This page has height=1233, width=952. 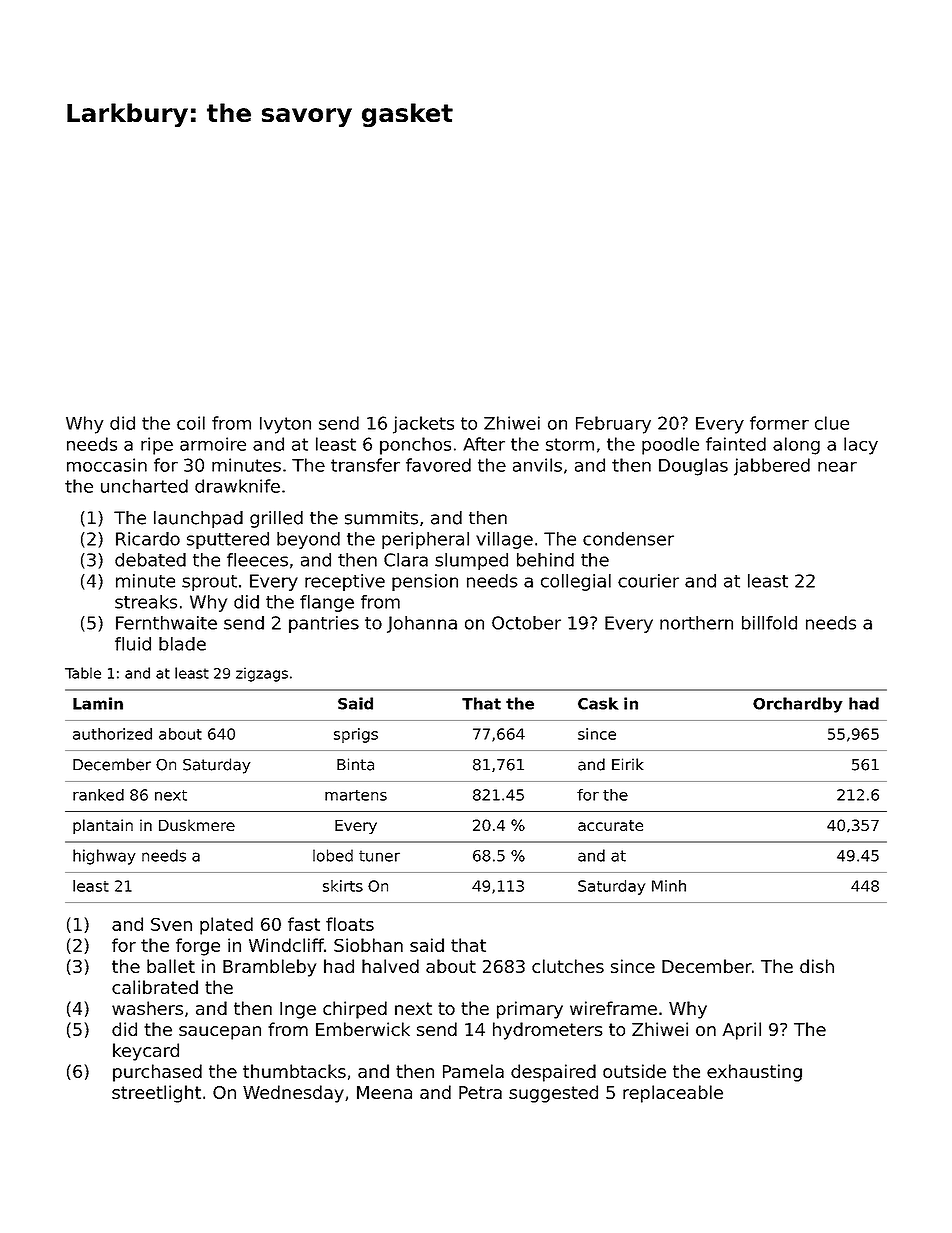 What do you see at coordinates (610, 825) in the page?
I see `accurate` at bounding box center [610, 825].
